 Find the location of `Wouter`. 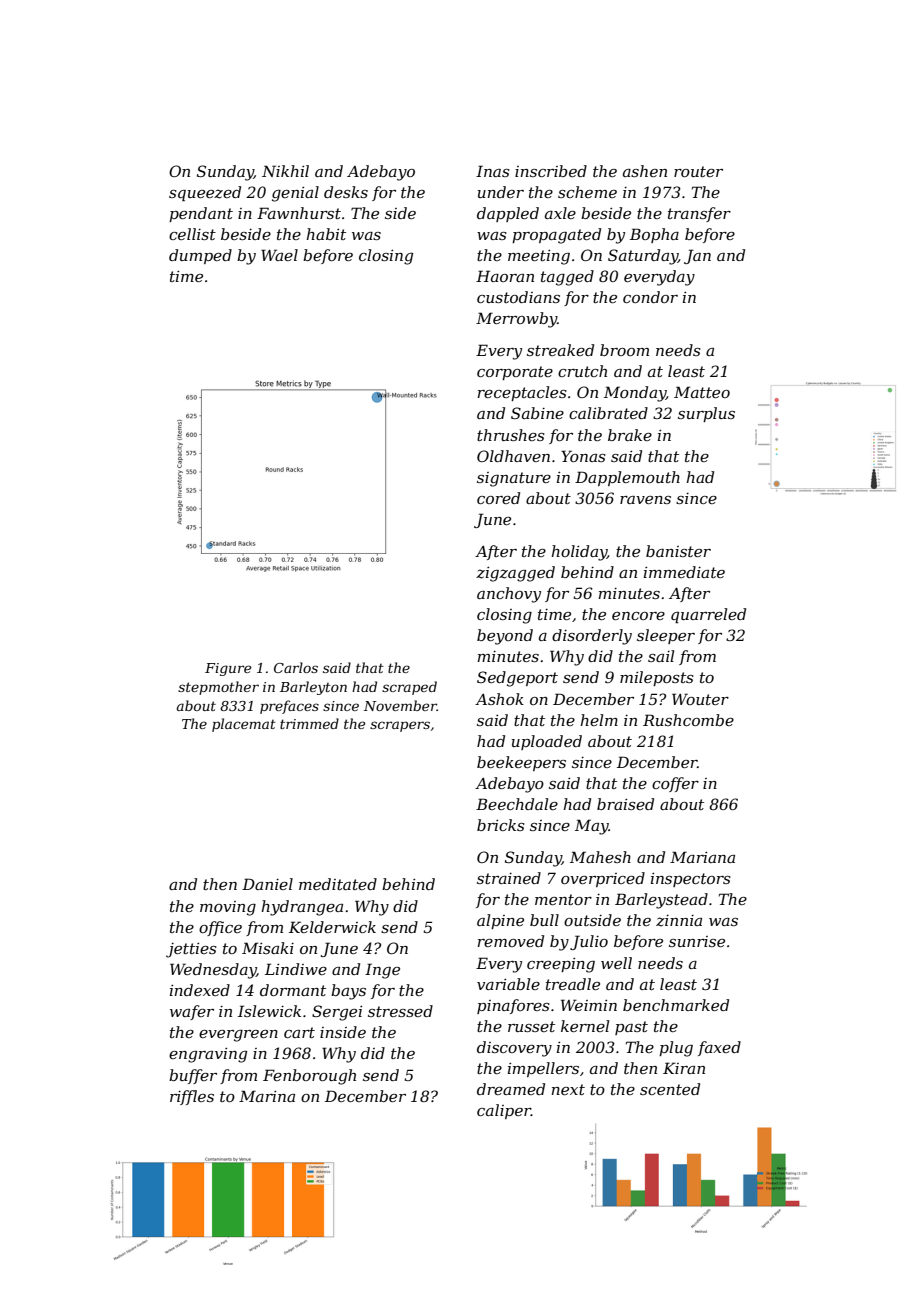

Wouter is located at coordinates (700, 699).
